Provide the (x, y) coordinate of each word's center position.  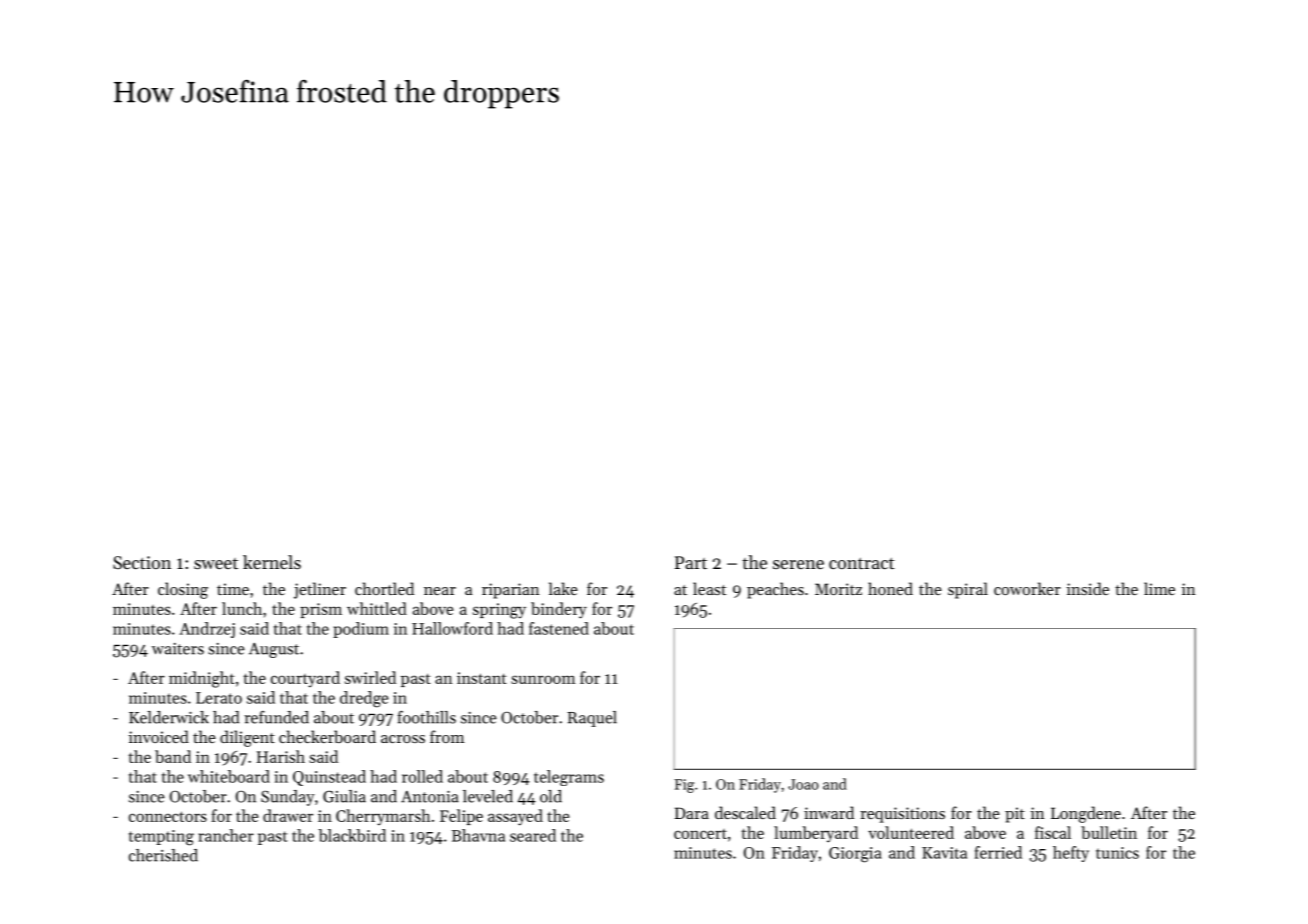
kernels (272, 562)
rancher (226, 835)
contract (862, 563)
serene (798, 564)
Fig (684, 786)
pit (1015, 815)
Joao (803, 784)
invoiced (159, 736)
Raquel (592, 719)
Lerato (219, 698)
